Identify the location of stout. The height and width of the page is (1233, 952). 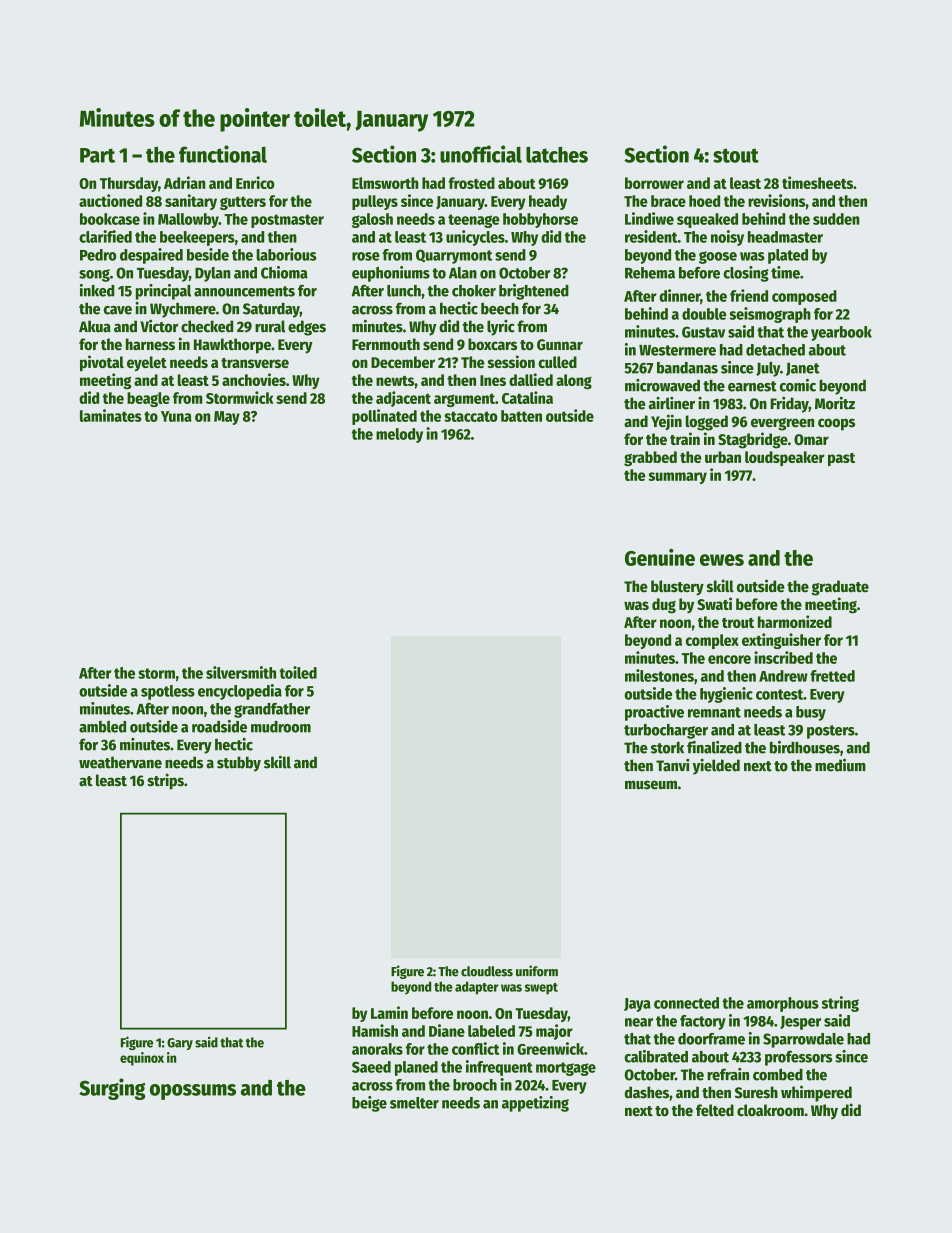
(736, 155).
